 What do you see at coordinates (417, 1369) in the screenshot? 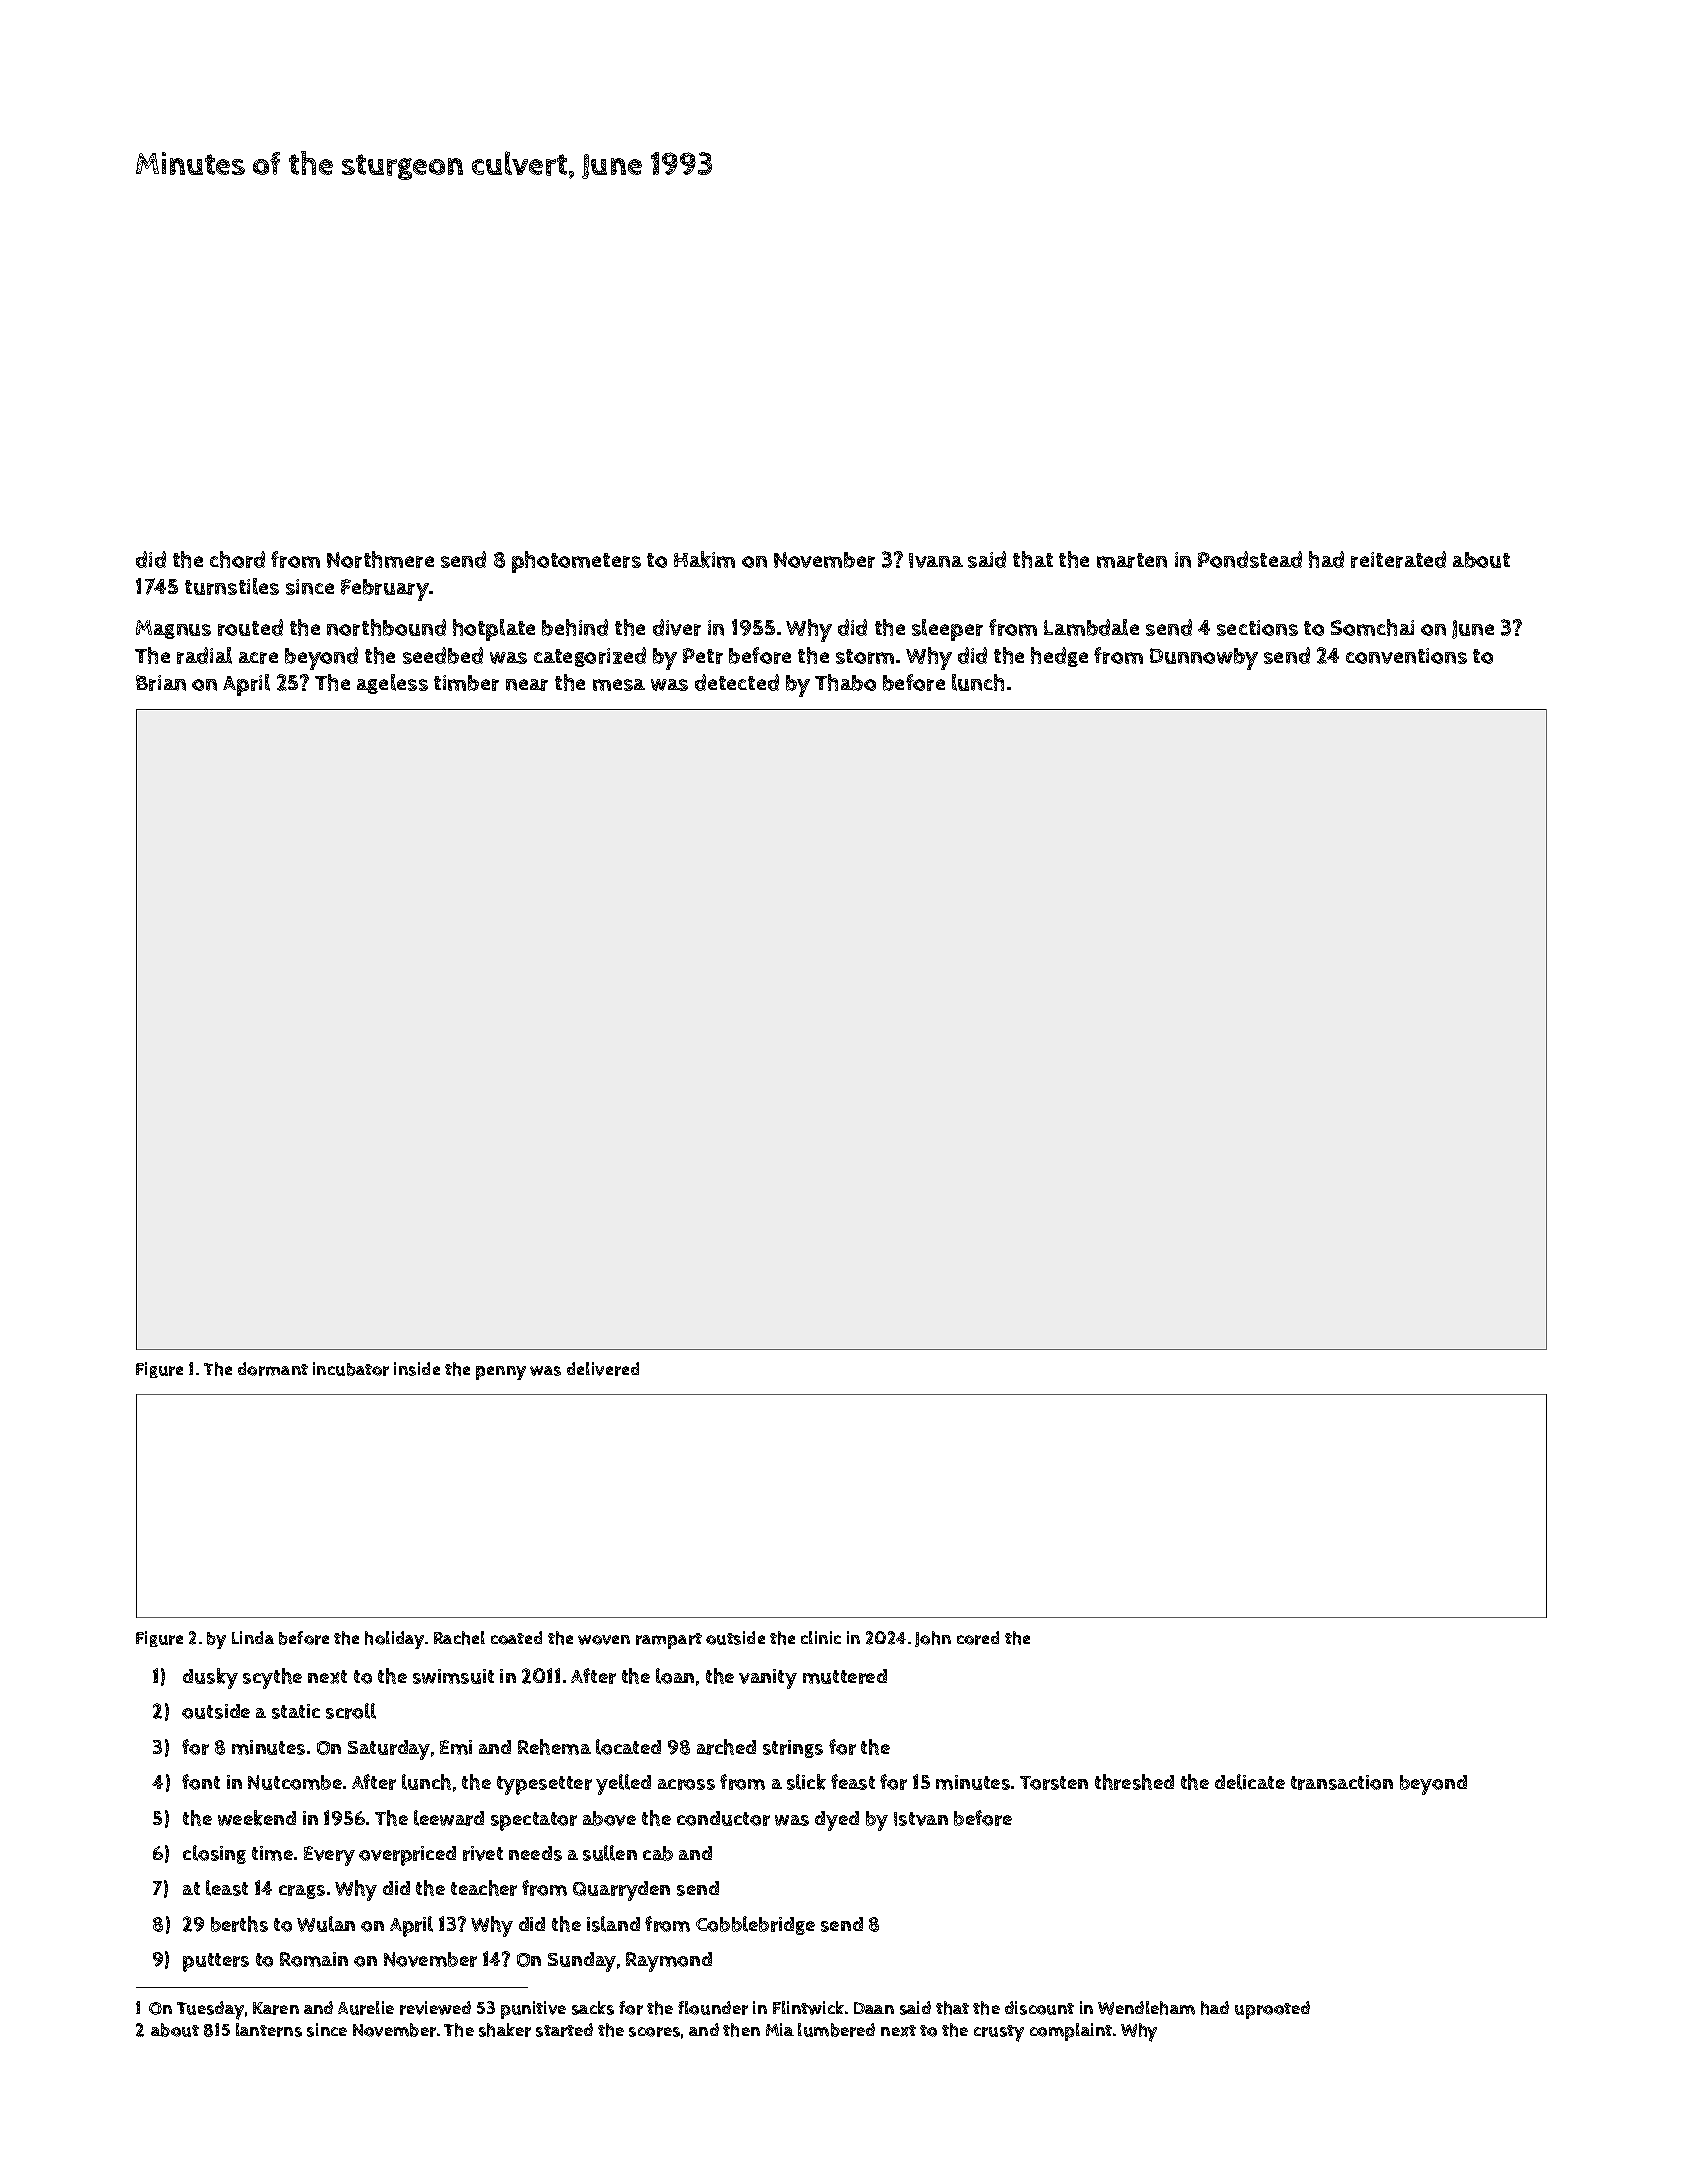
I see `inside` at bounding box center [417, 1369].
